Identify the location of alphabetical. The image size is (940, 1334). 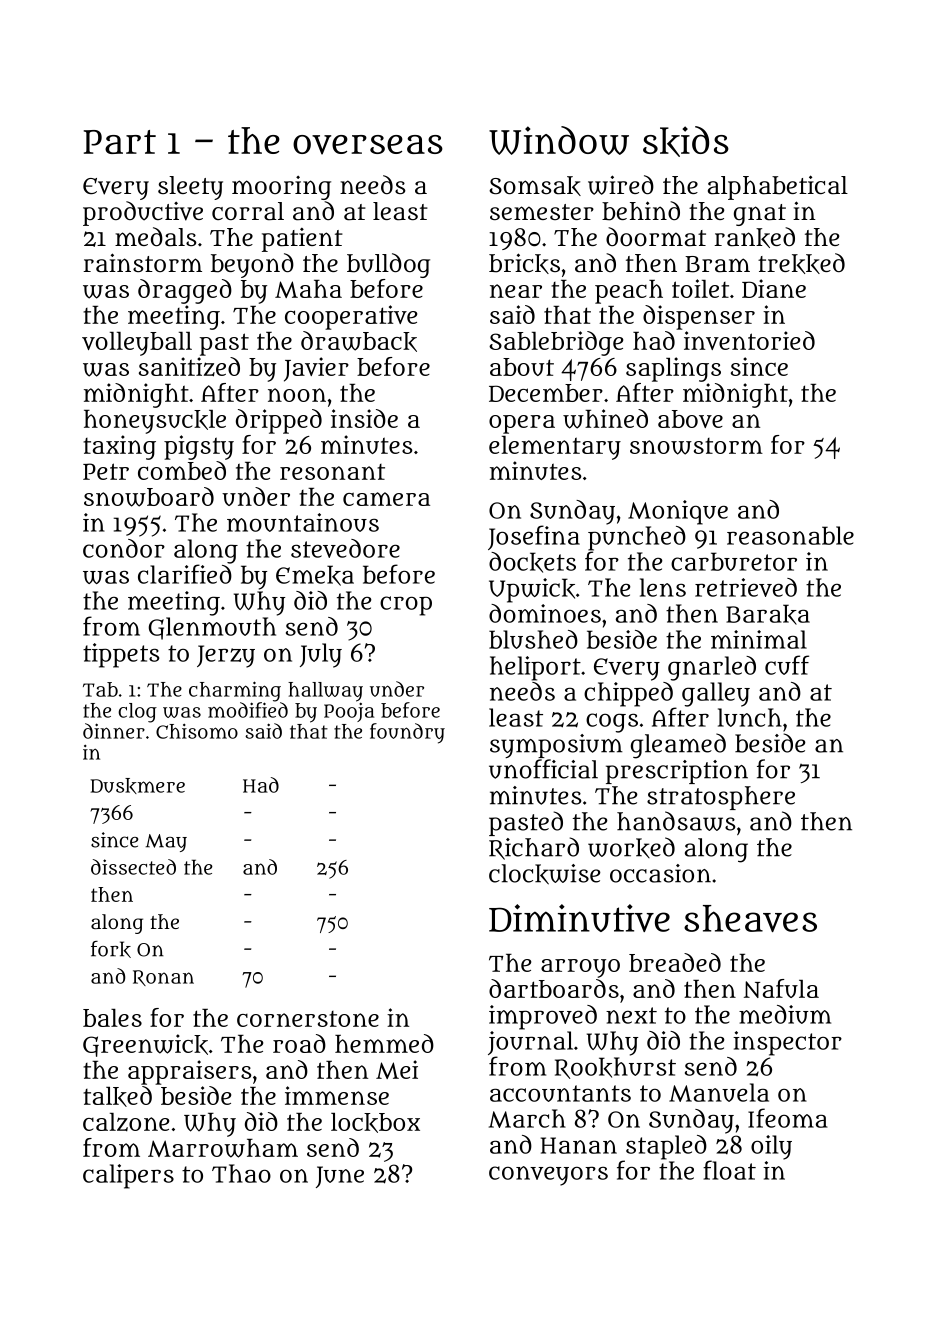
(778, 187).
